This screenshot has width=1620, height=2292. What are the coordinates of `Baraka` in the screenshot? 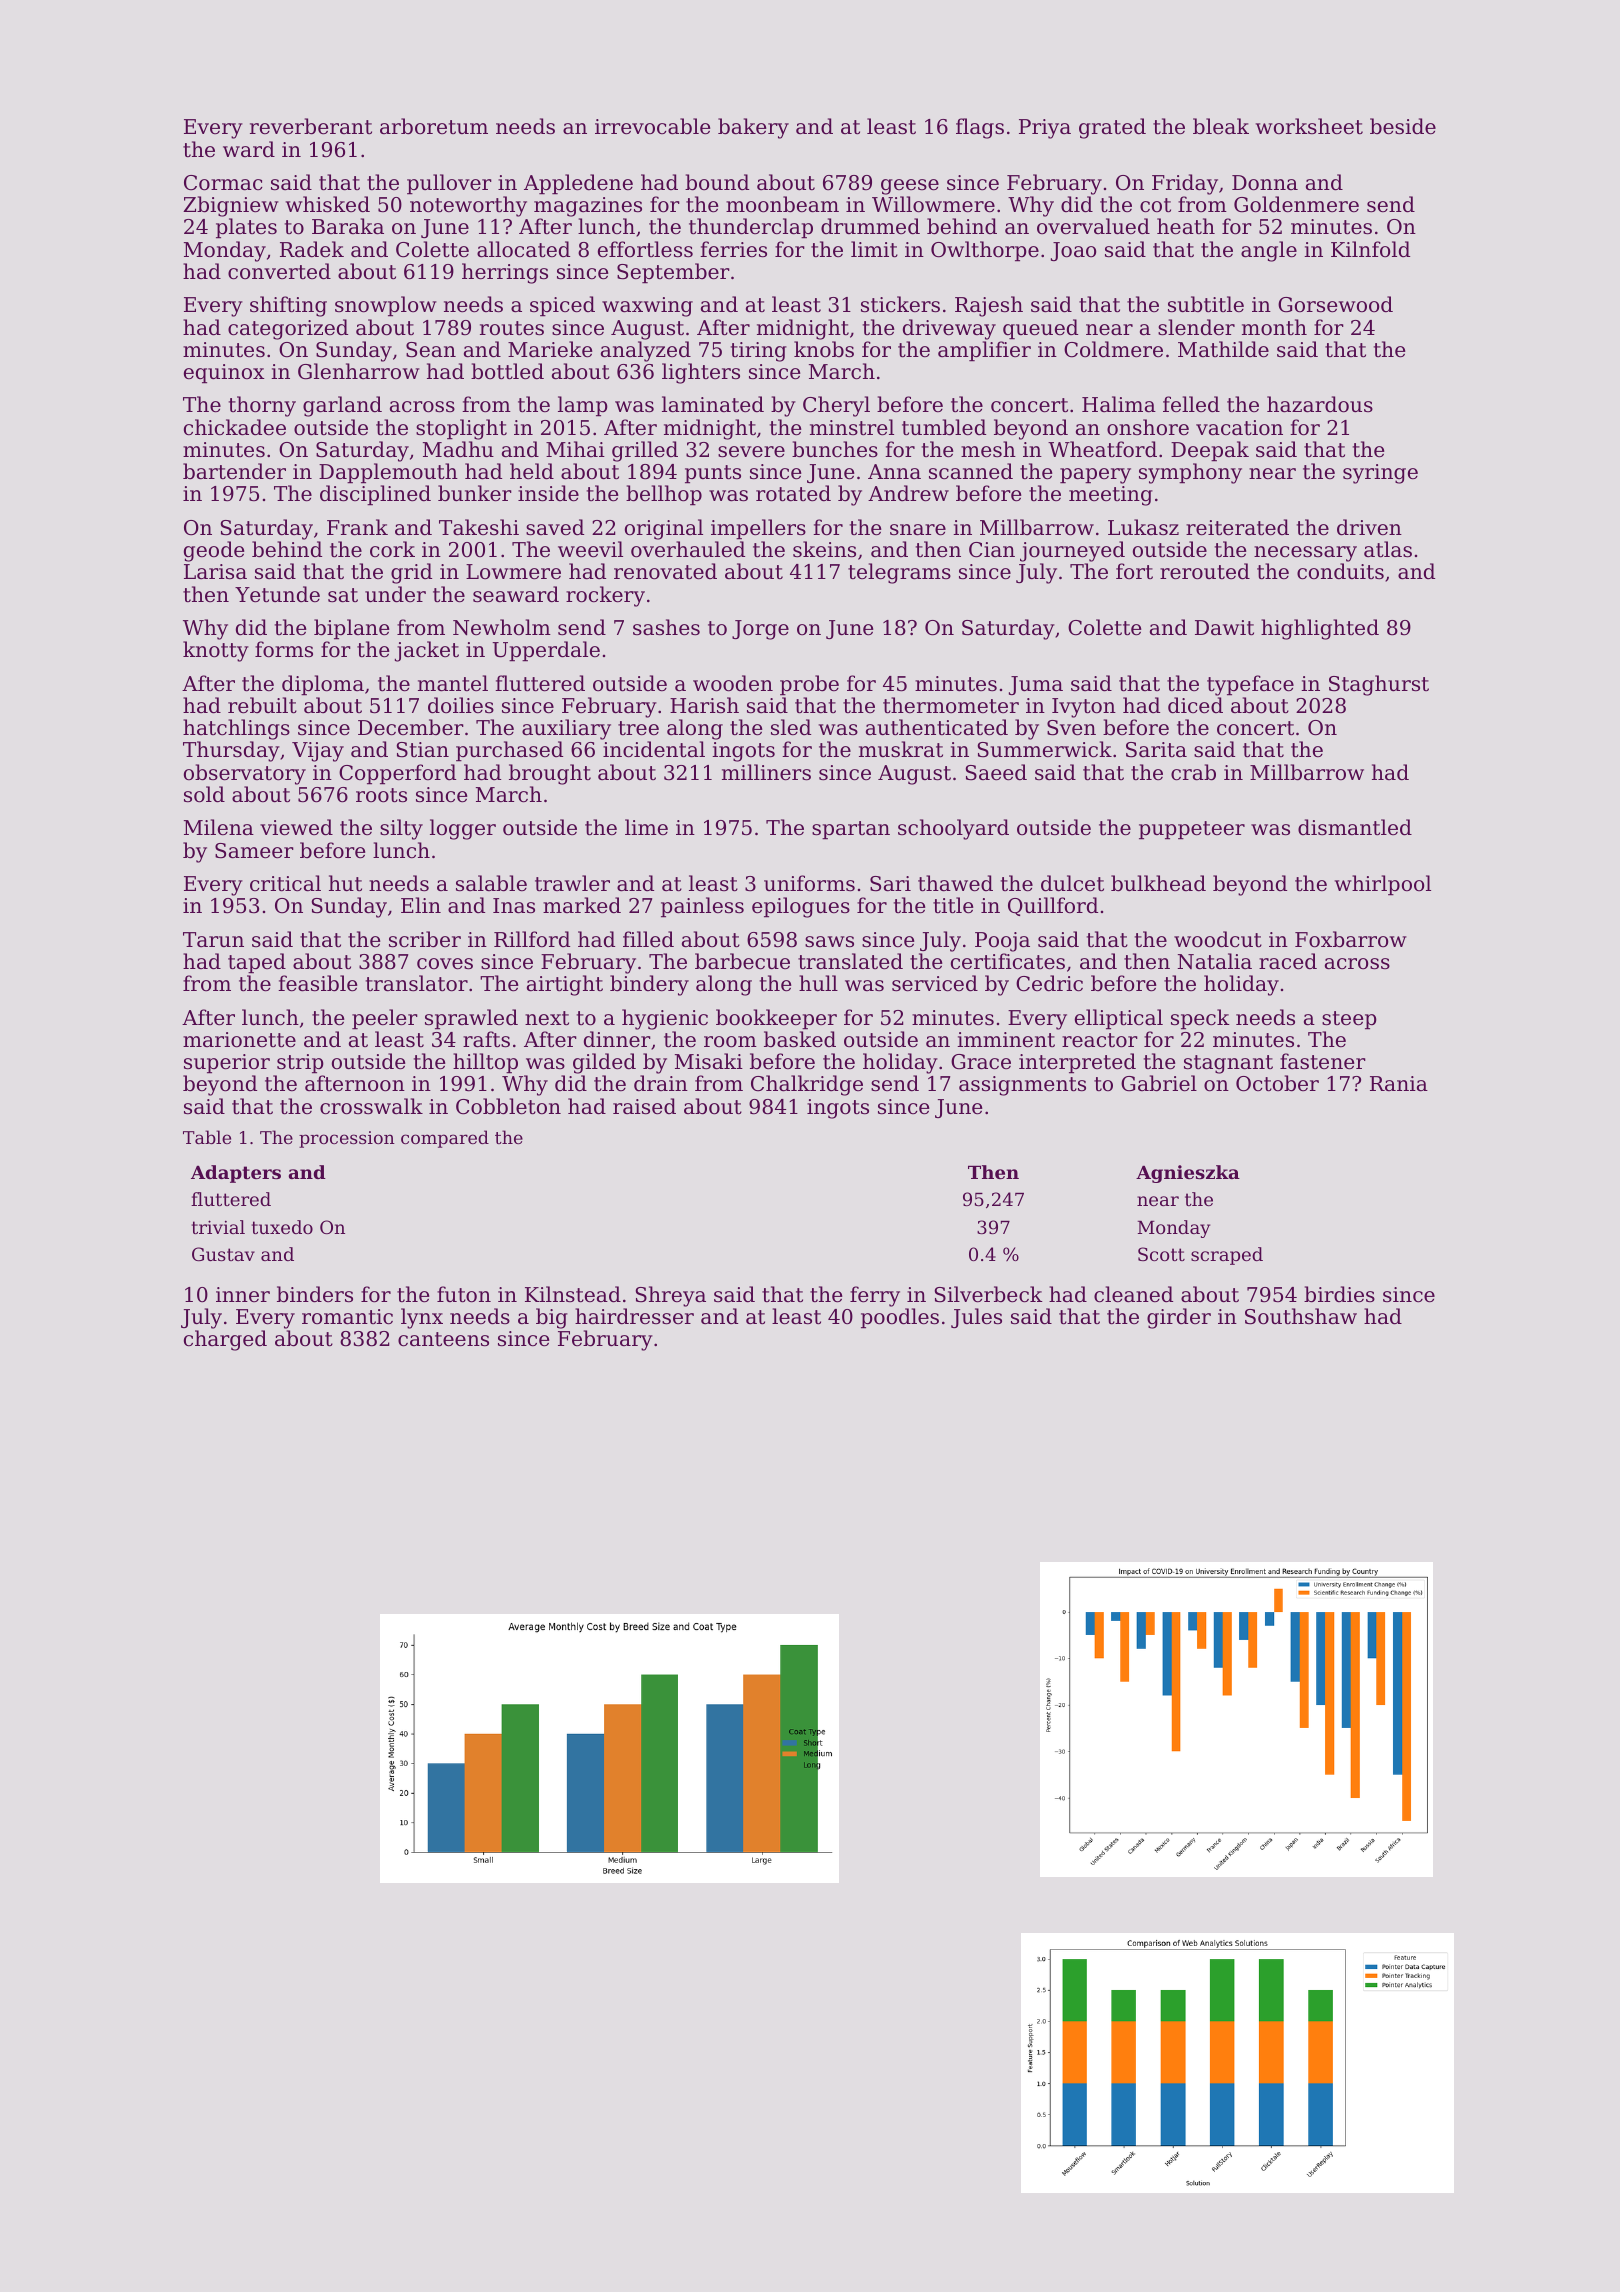 It's located at (348, 226).
